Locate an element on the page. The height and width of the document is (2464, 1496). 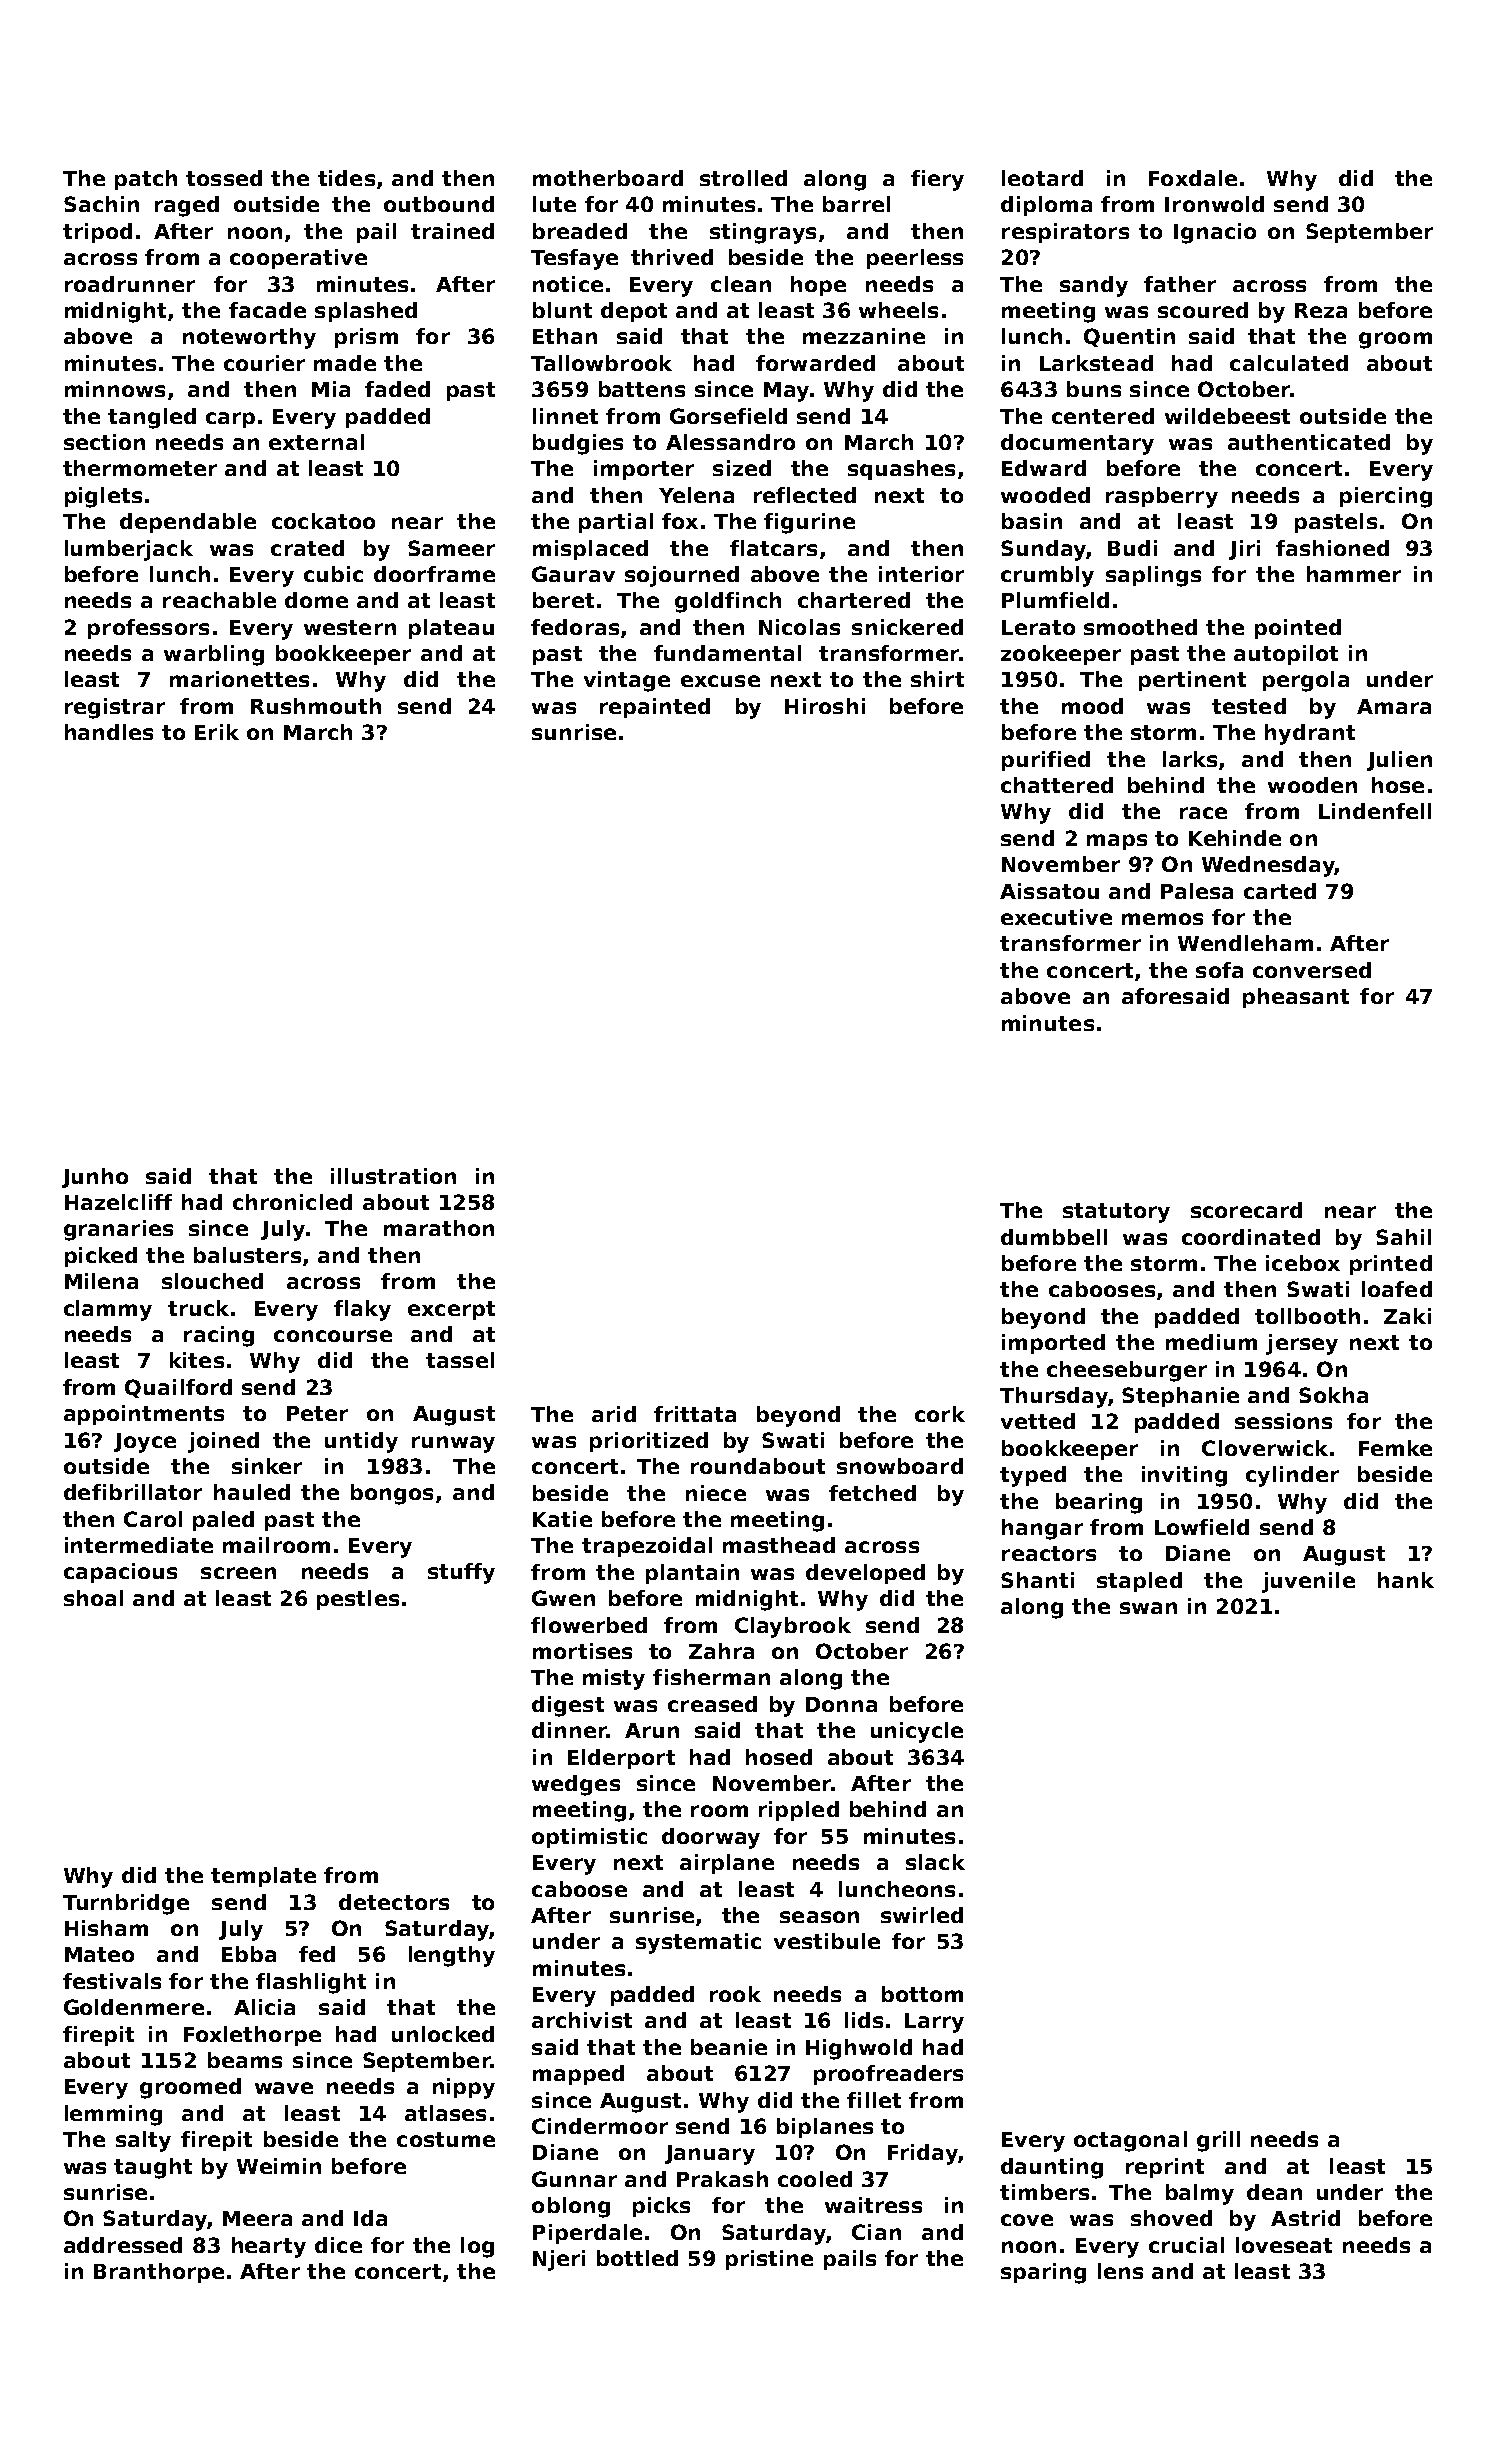
marionettes is located at coordinates (239, 679).
